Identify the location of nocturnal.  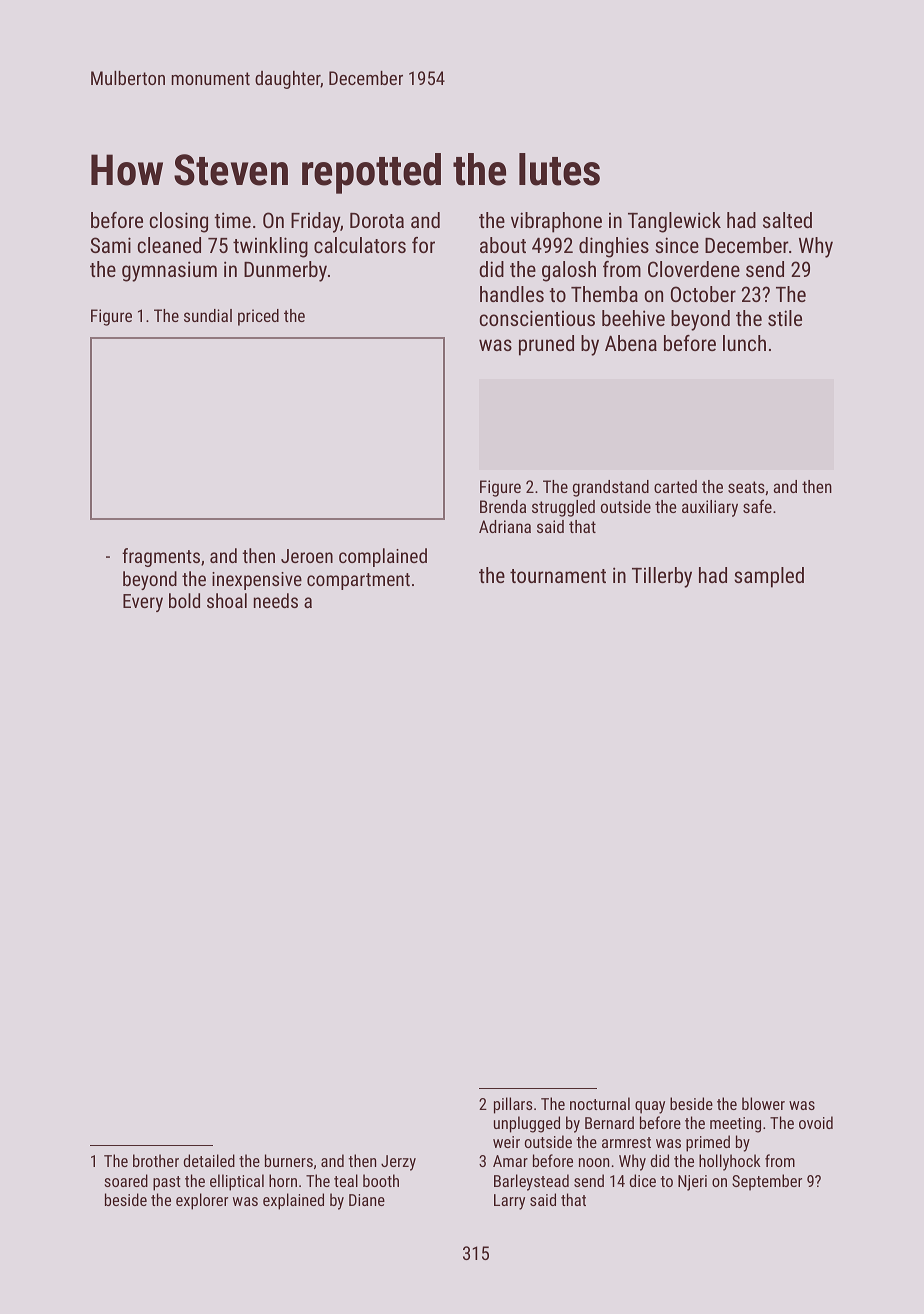
(600, 1103).
